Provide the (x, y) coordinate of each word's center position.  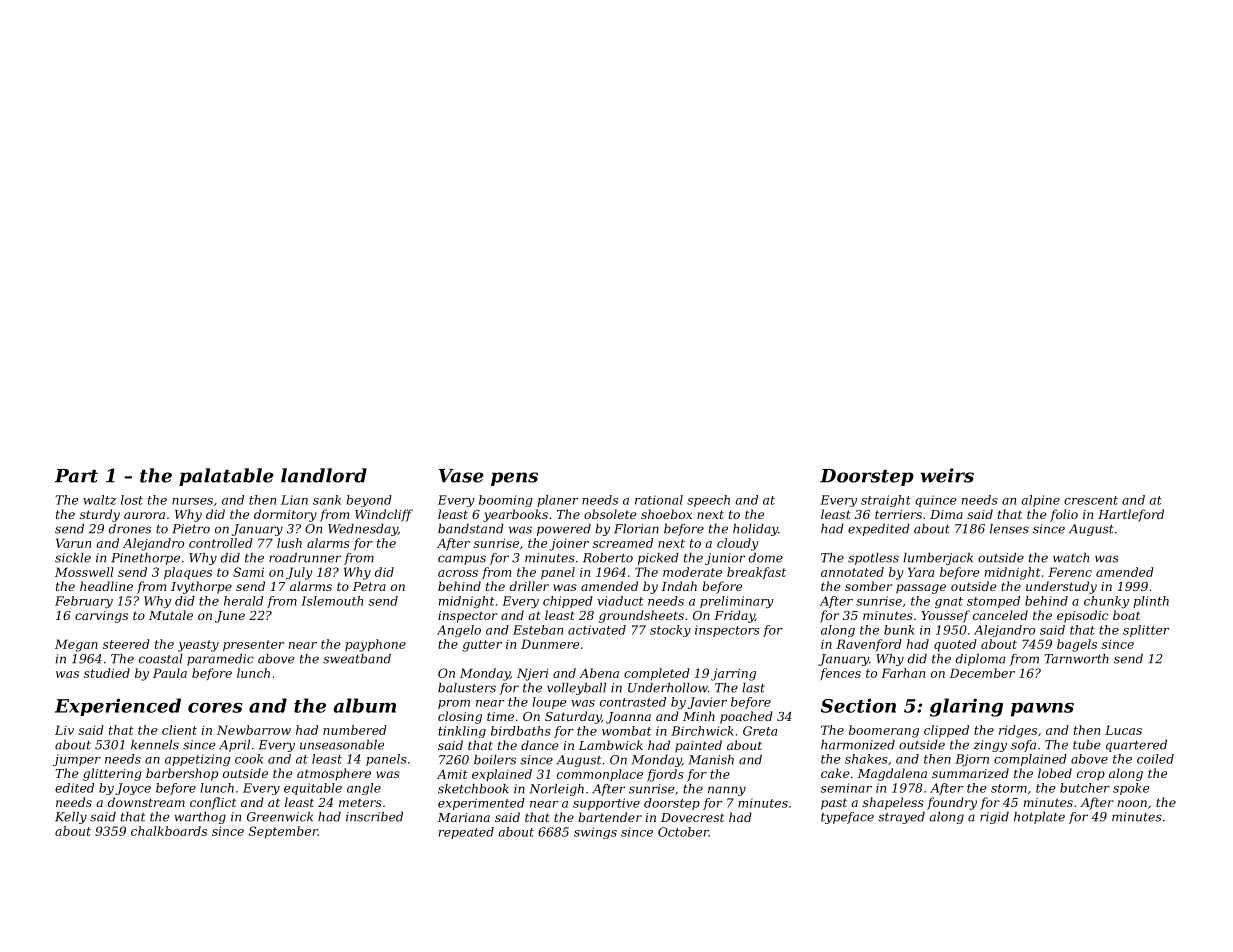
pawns (1042, 710)
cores (215, 708)
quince (936, 501)
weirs (947, 475)
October (683, 832)
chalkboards (169, 831)
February (84, 602)
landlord (324, 475)
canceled (1000, 615)
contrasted (633, 702)
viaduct (620, 601)
